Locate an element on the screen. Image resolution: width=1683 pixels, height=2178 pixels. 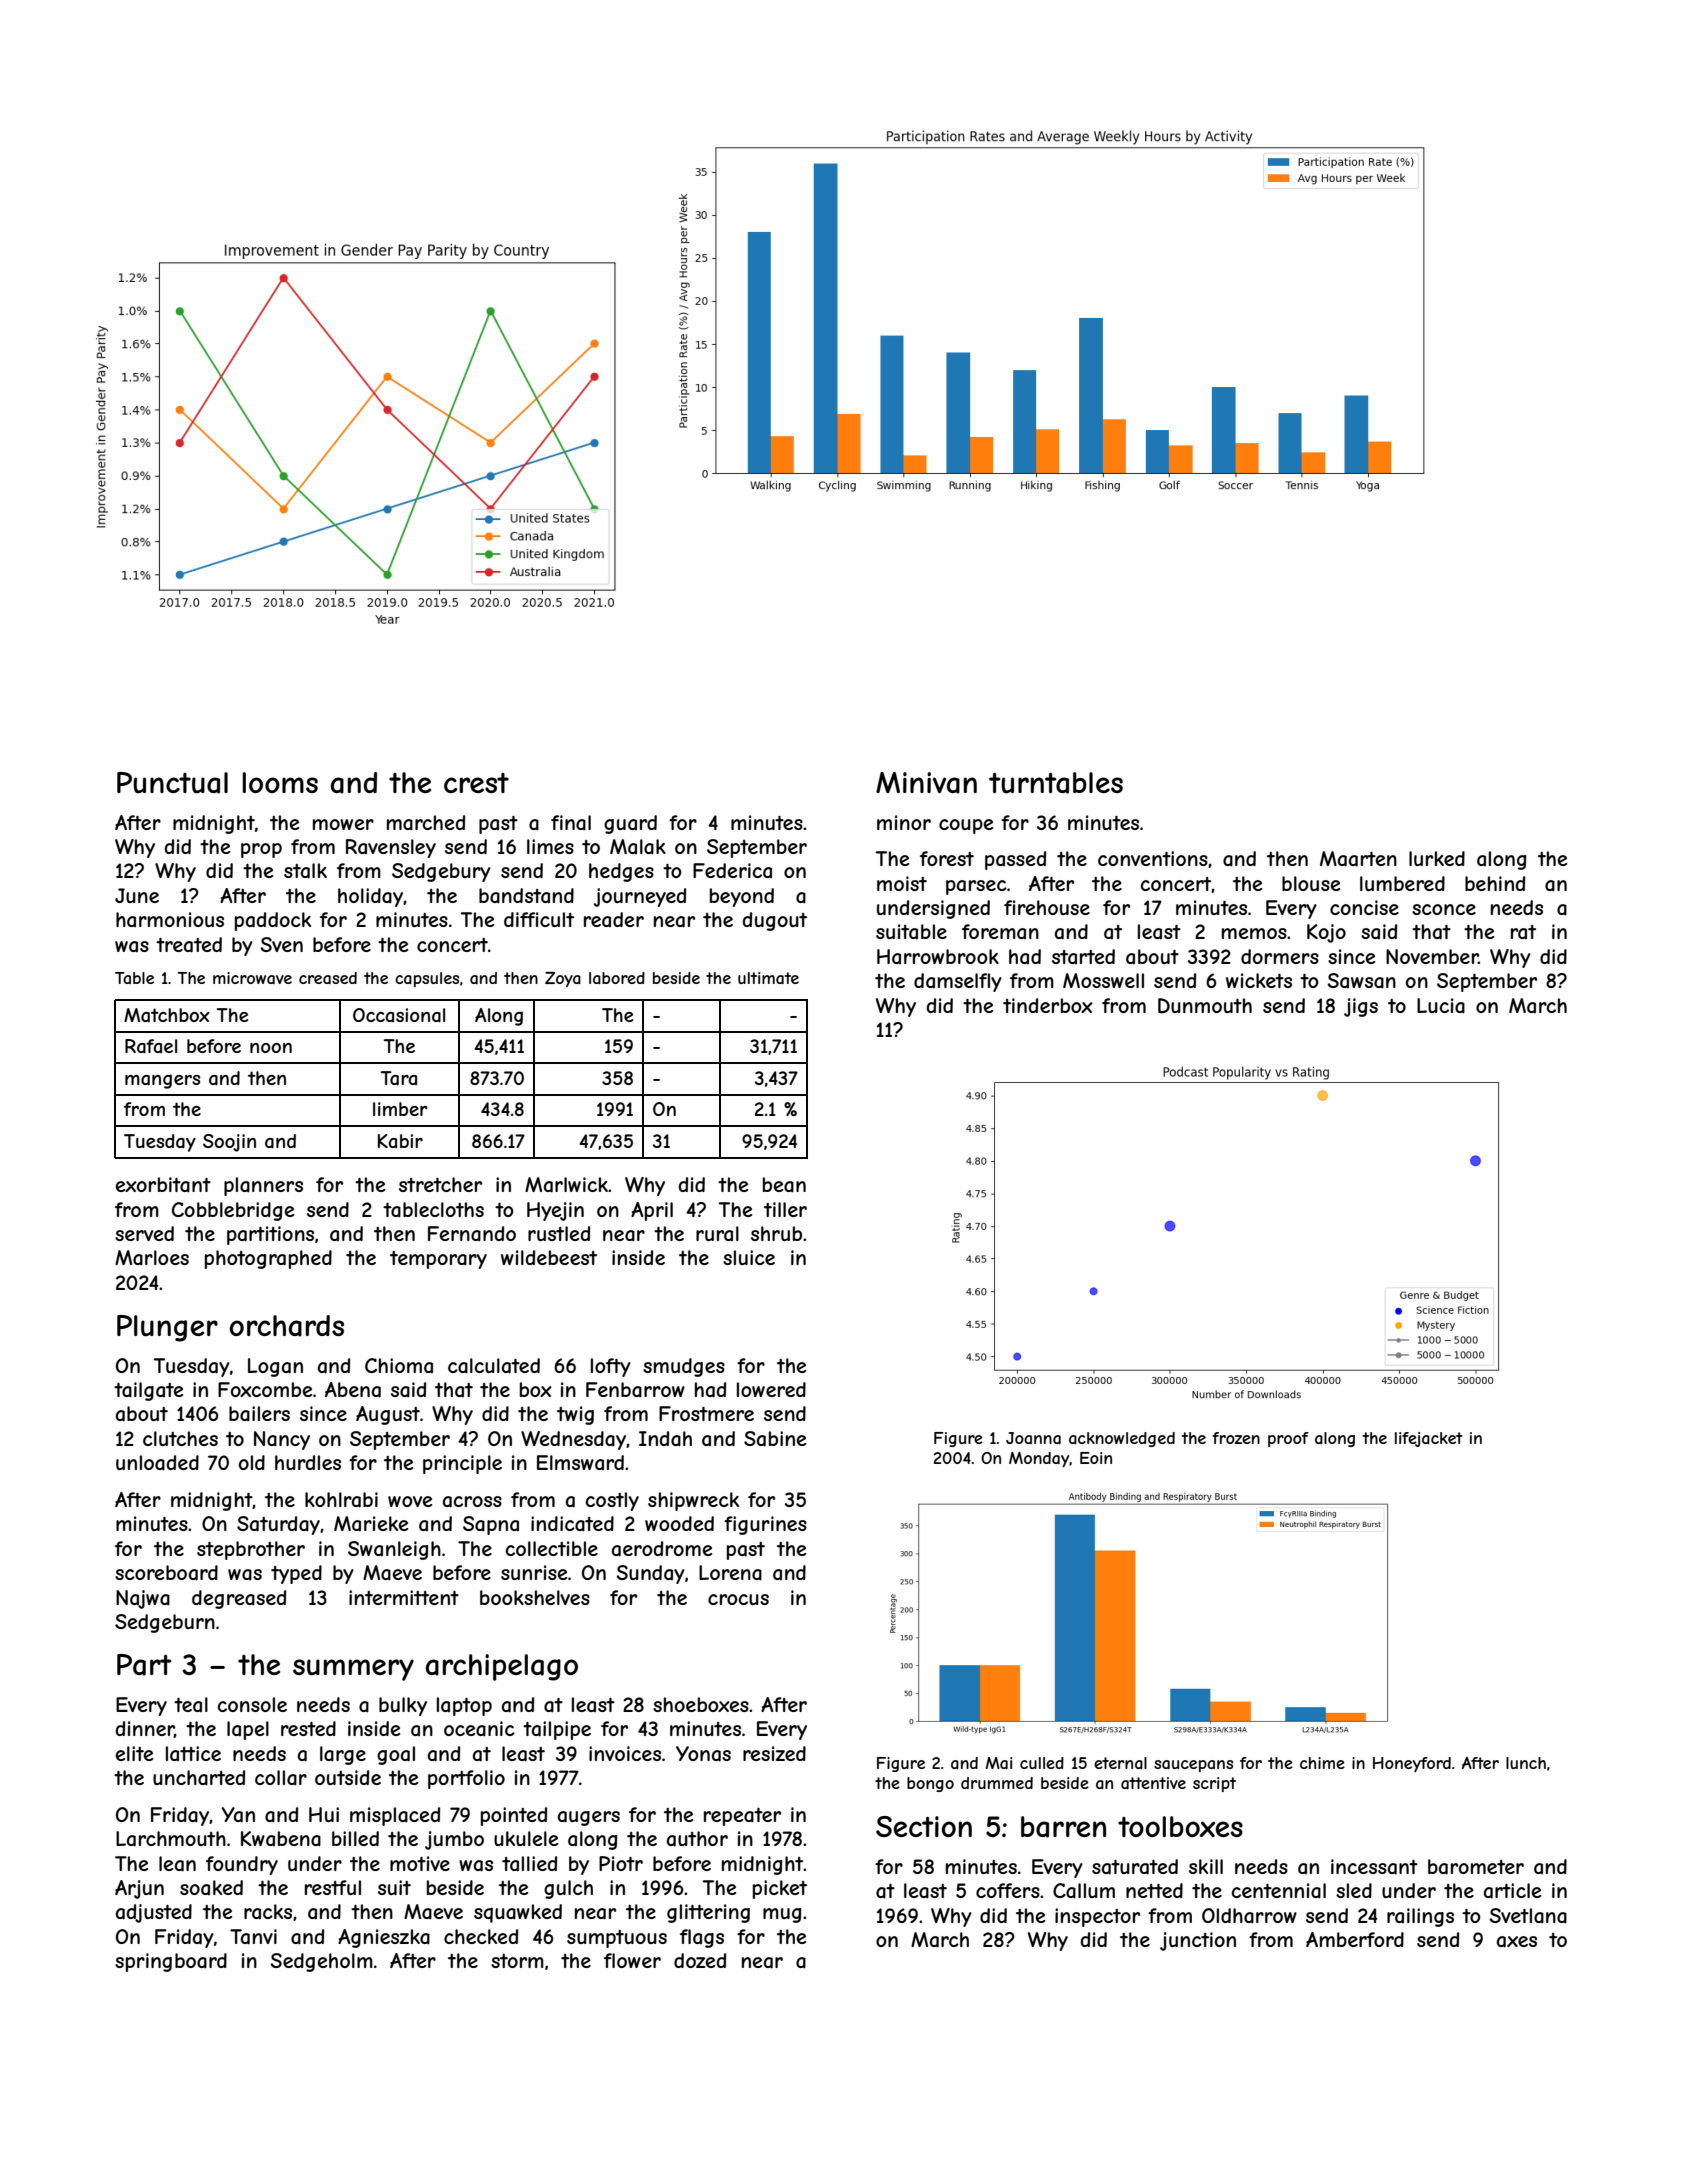
Harrowbrook is located at coordinates (938, 956).
